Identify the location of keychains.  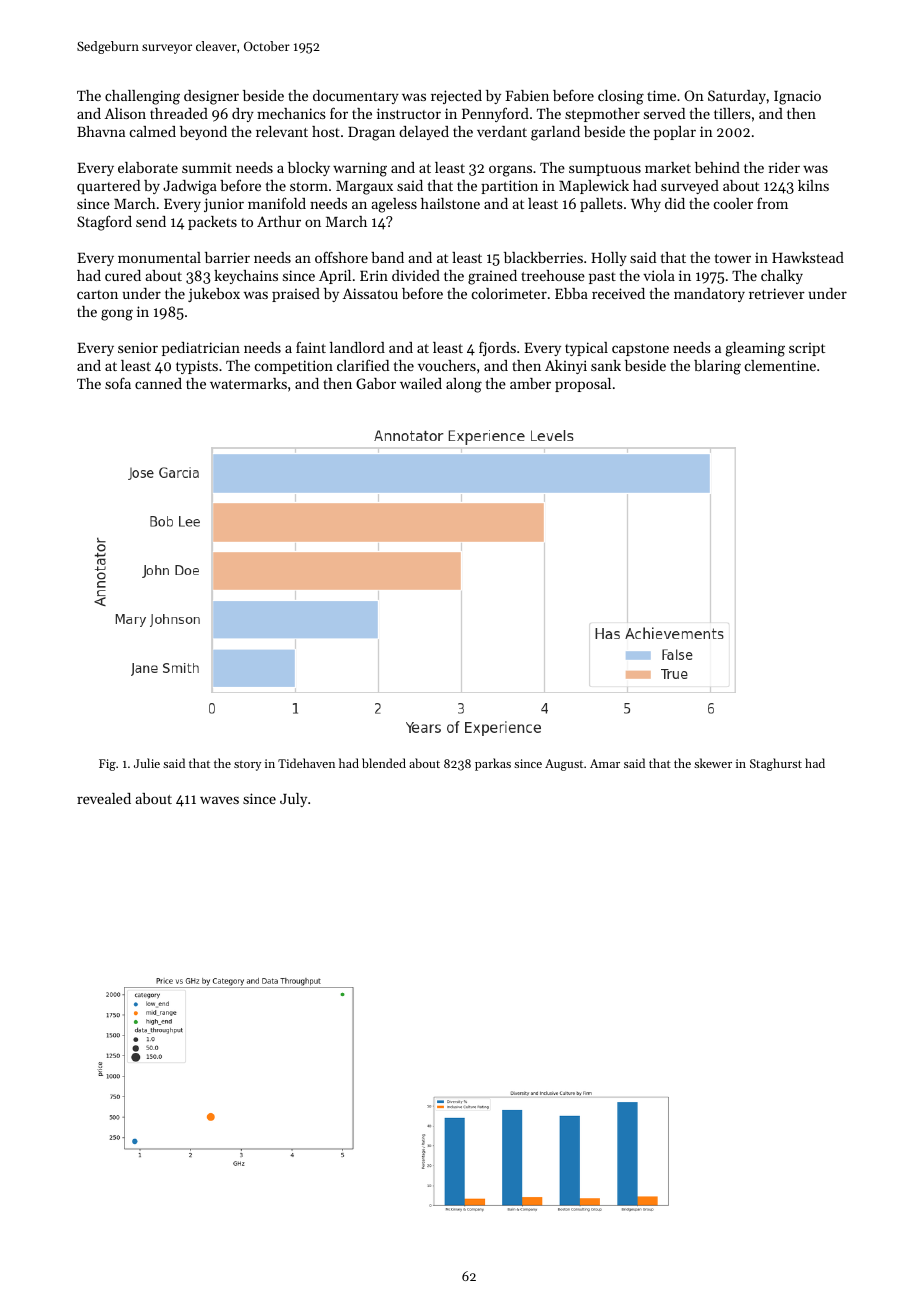
(246, 277).
